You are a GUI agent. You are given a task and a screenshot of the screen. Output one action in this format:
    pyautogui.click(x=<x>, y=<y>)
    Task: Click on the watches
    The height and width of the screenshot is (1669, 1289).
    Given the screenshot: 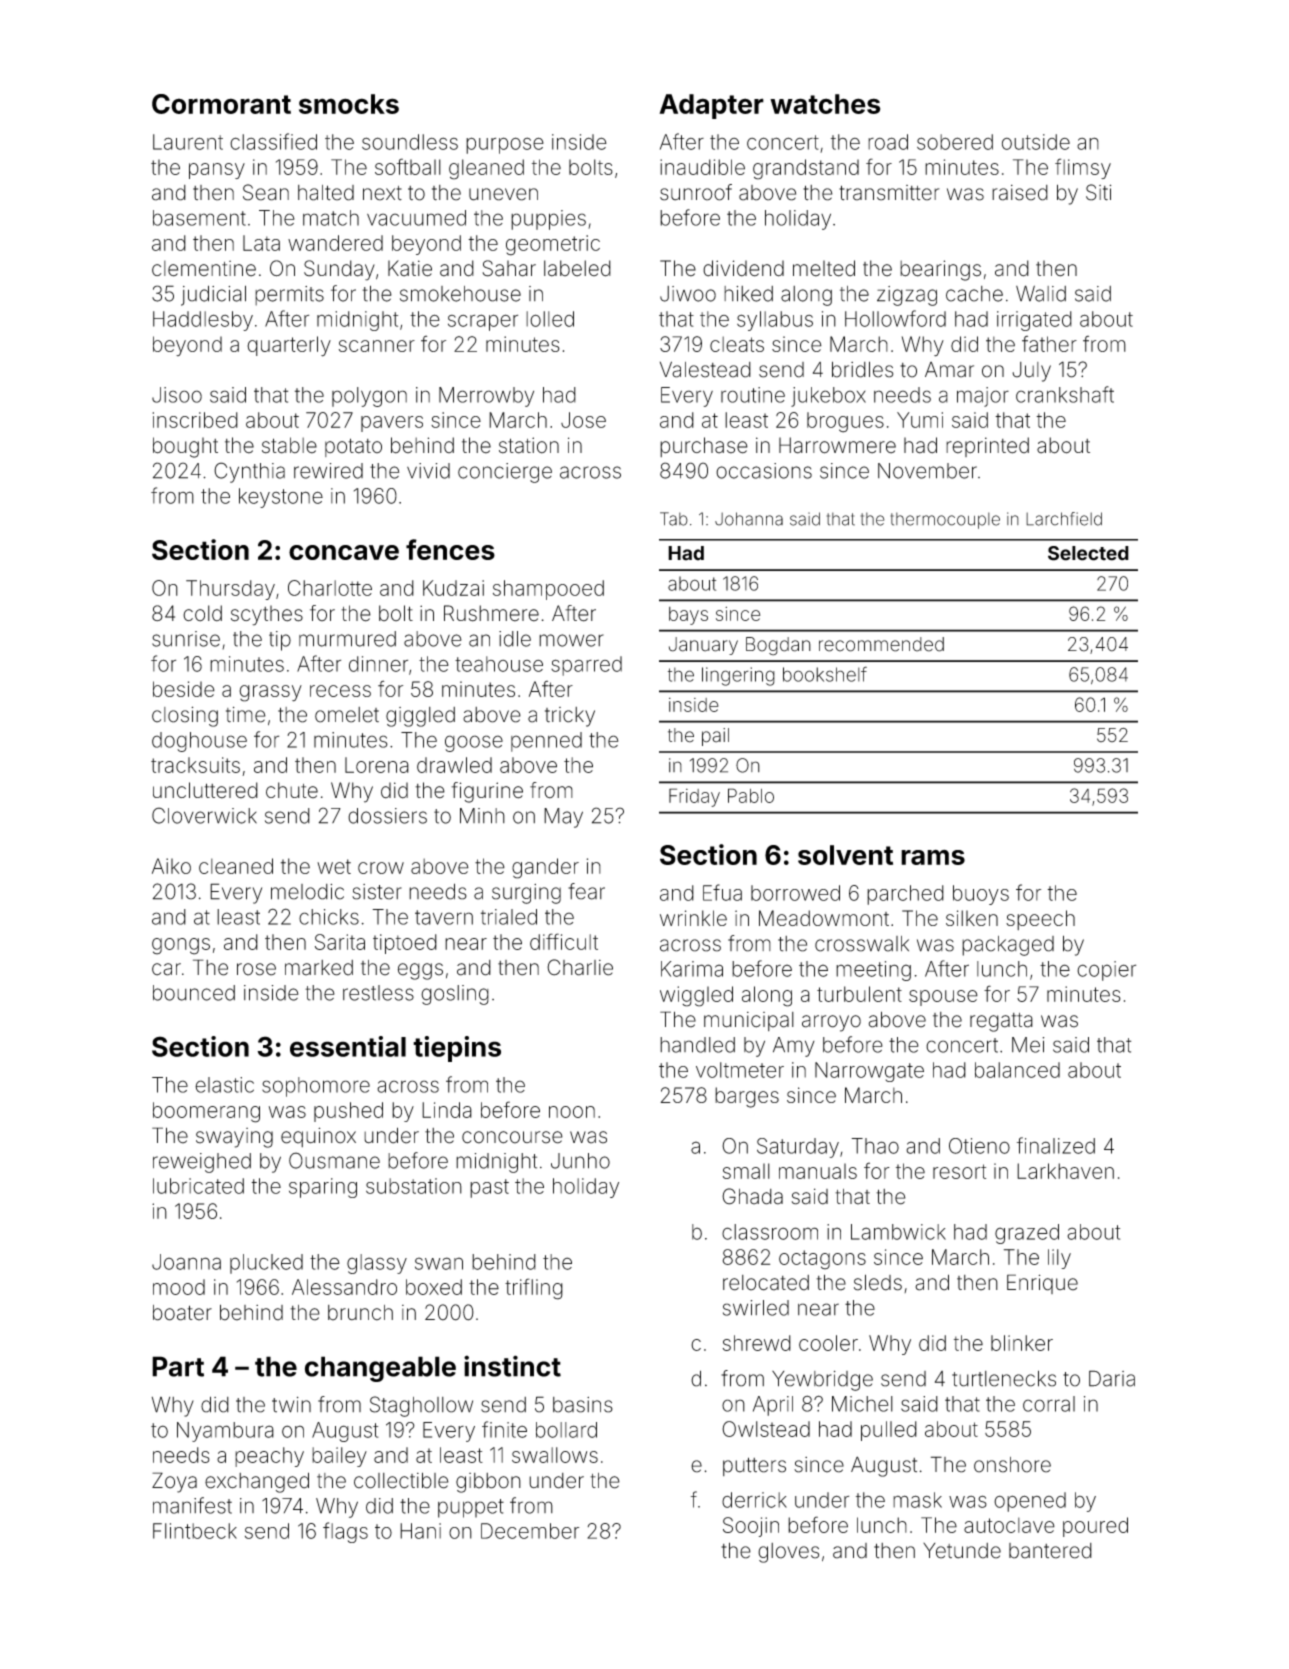 What is the action you would take?
    pyautogui.click(x=825, y=104)
